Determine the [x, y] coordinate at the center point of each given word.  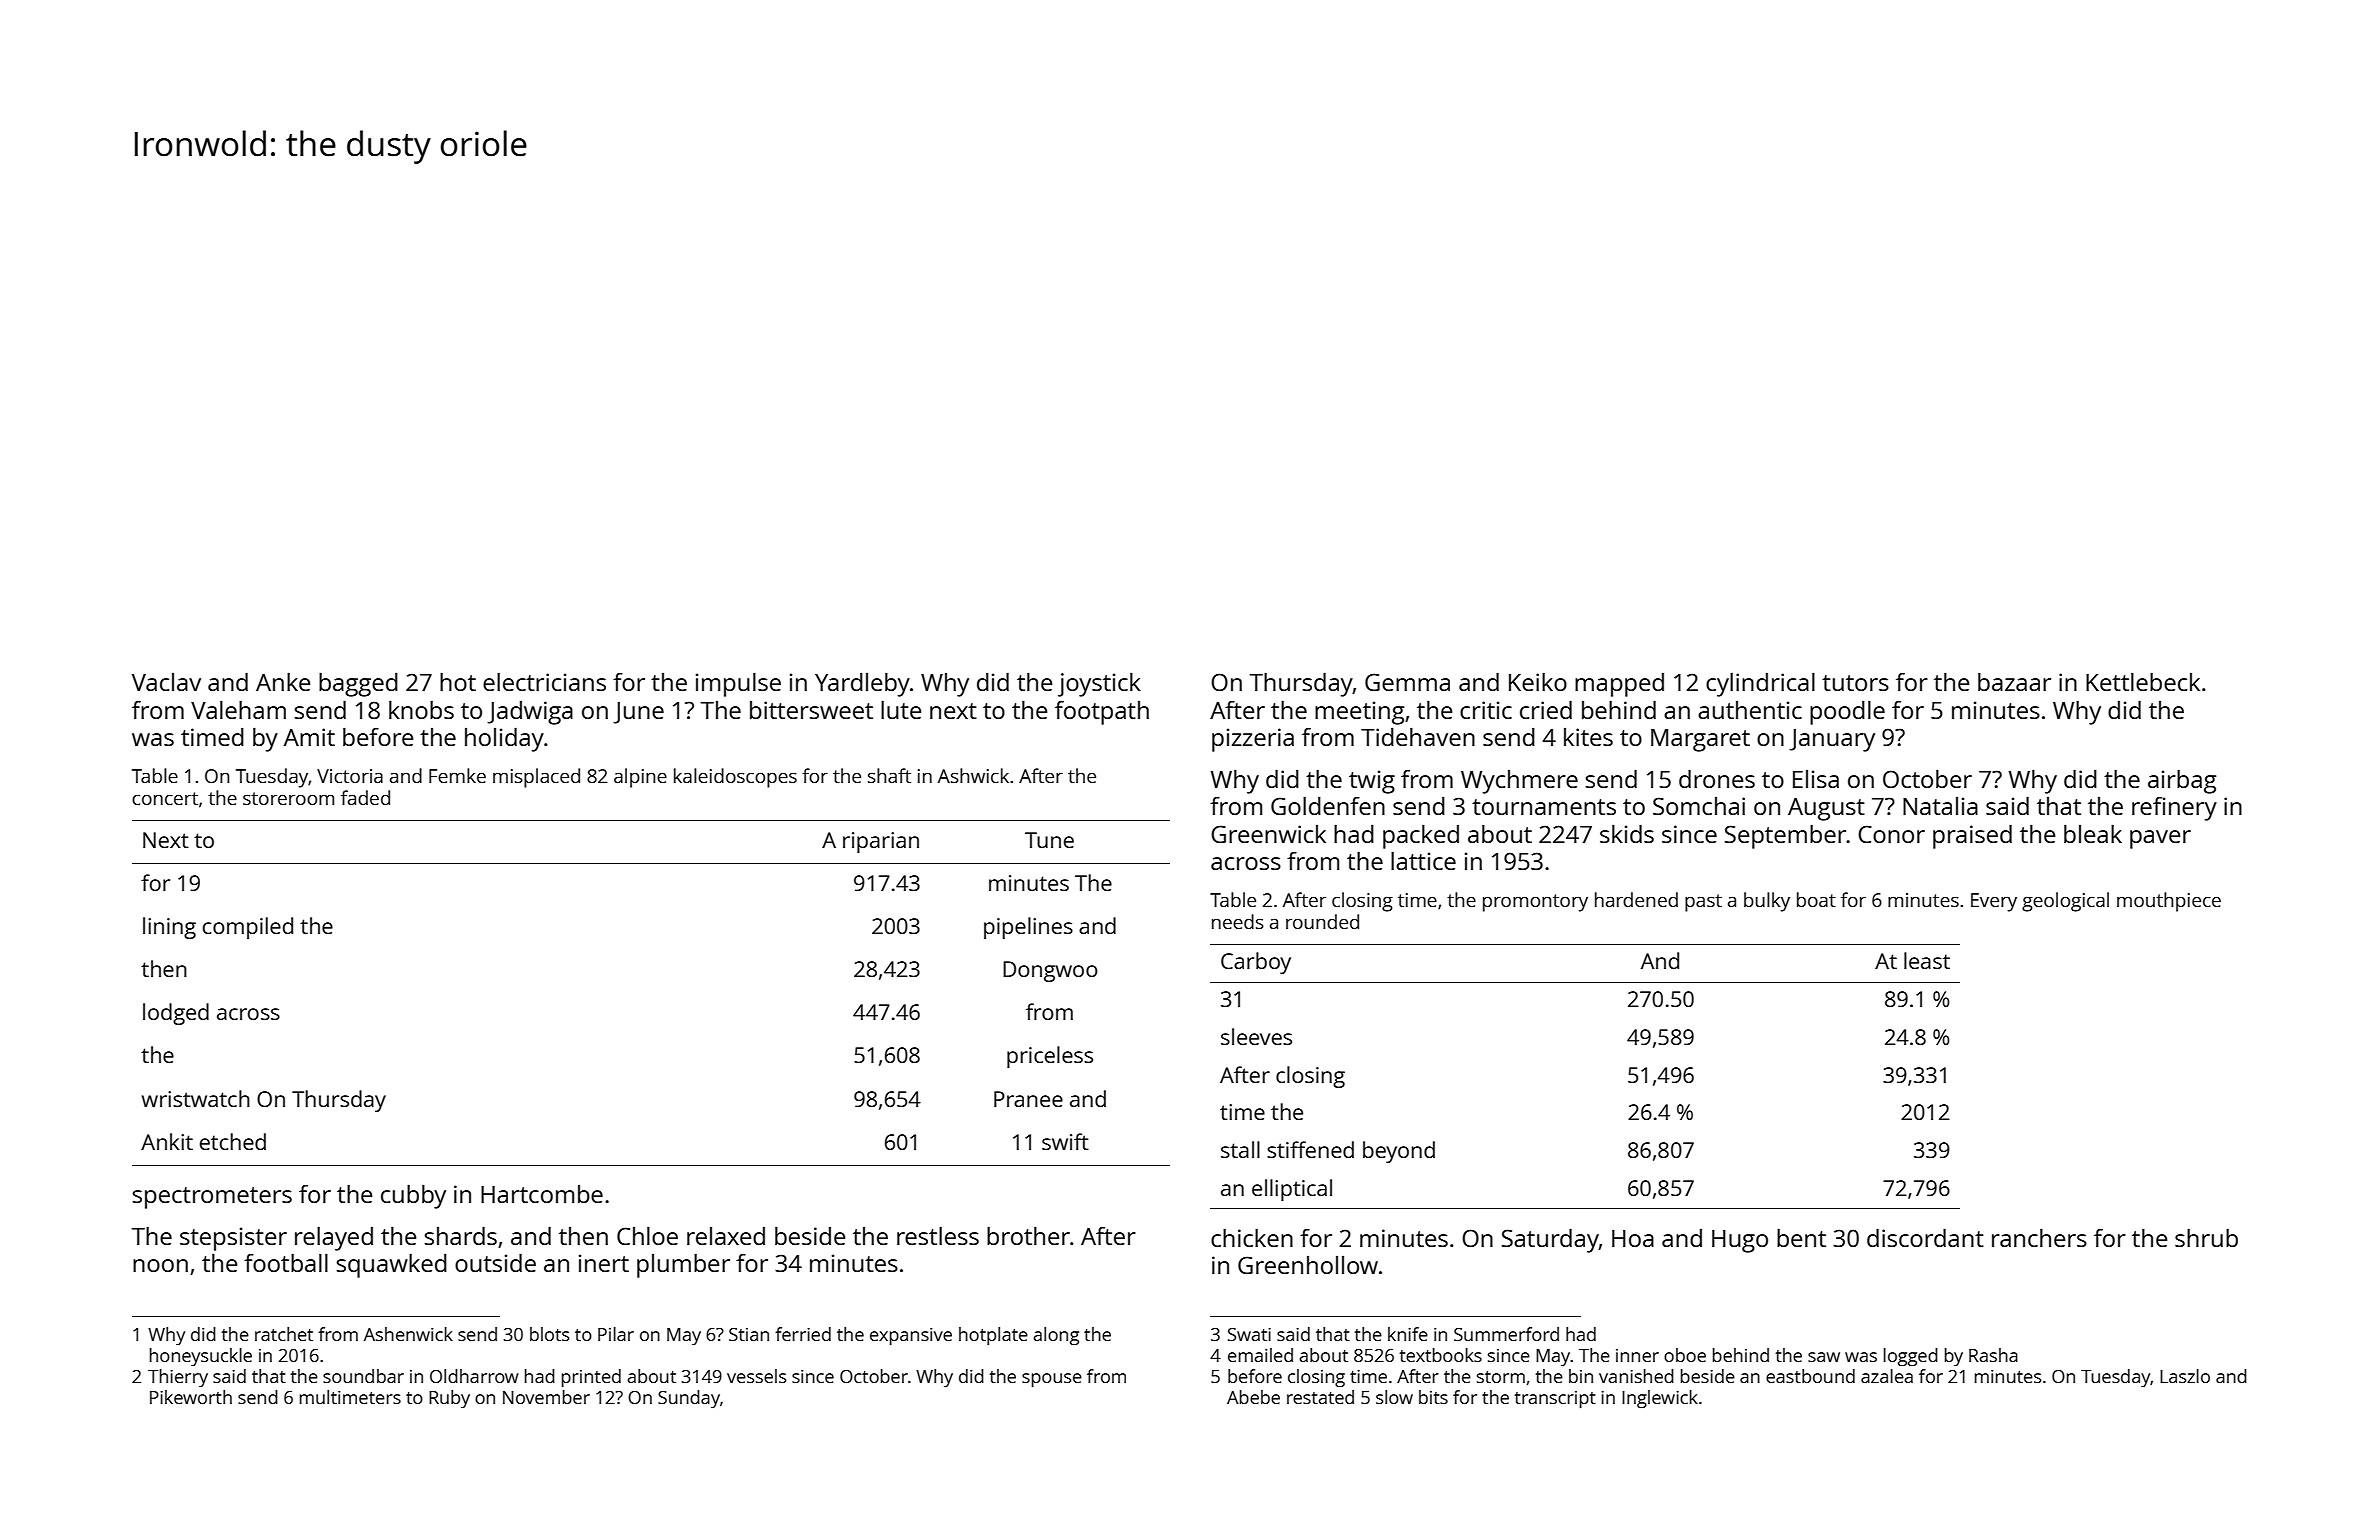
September [1785, 836]
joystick [1099, 684]
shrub [2206, 1237]
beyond [1399, 1152]
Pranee [1028, 1099]
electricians [544, 681]
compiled [248, 928]
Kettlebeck [2143, 681]
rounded [1322, 921]
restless [938, 1235]
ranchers [2039, 1237]
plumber [683, 1265]
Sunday [689, 1399]
